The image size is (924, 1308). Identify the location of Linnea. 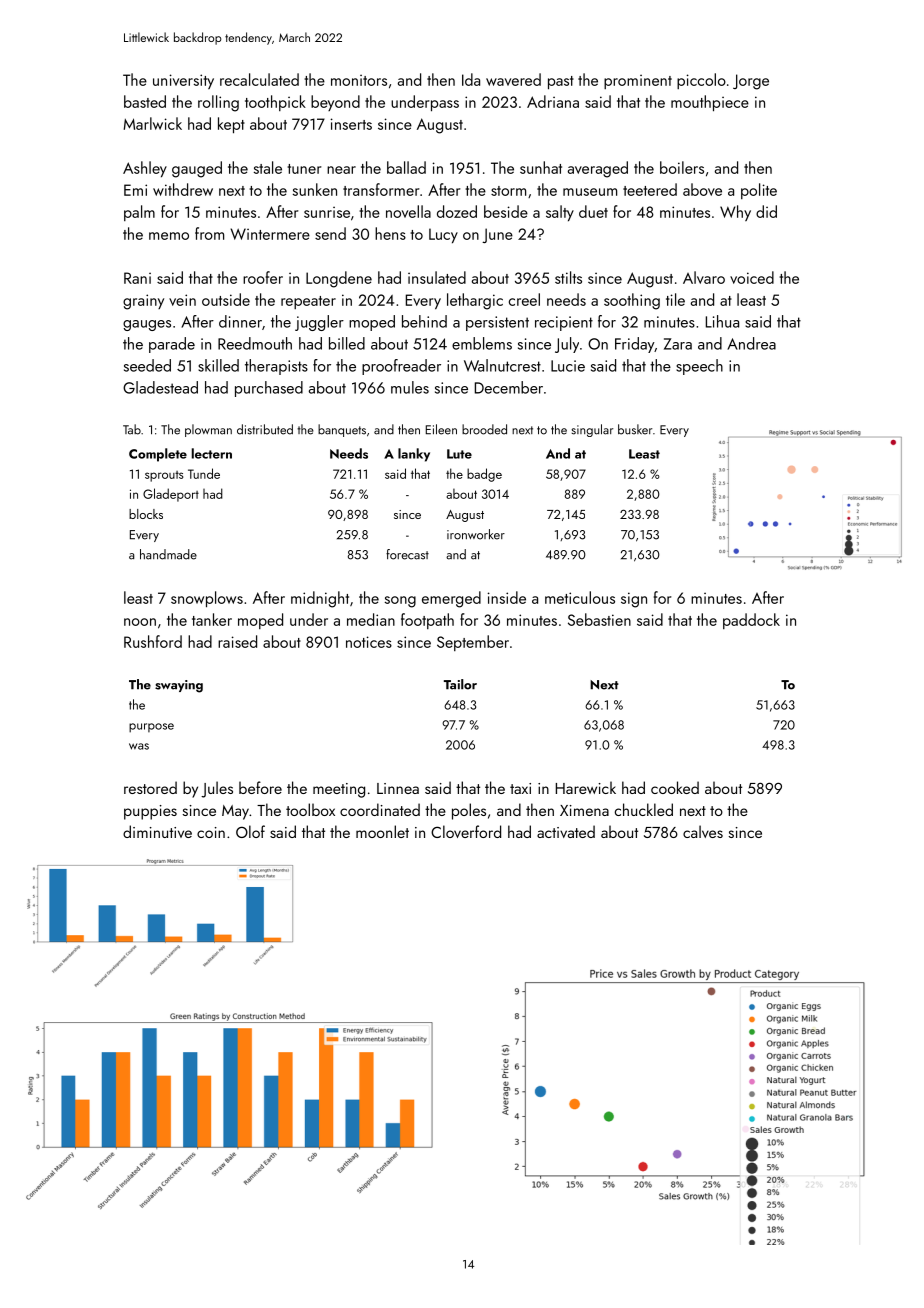
(398, 788).
